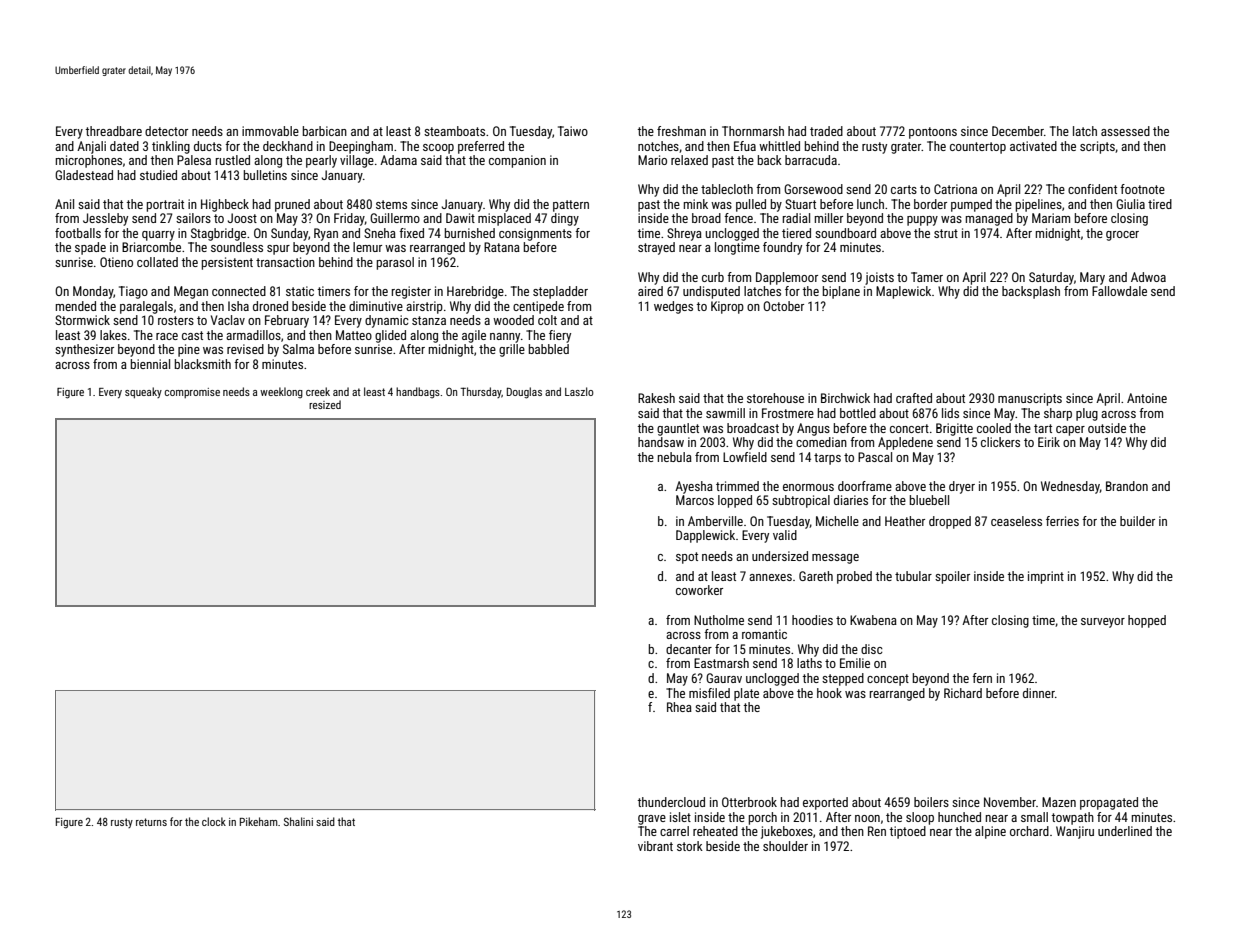  What do you see at coordinates (91, 147) in the image?
I see `Anjali` at bounding box center [91, 147].
